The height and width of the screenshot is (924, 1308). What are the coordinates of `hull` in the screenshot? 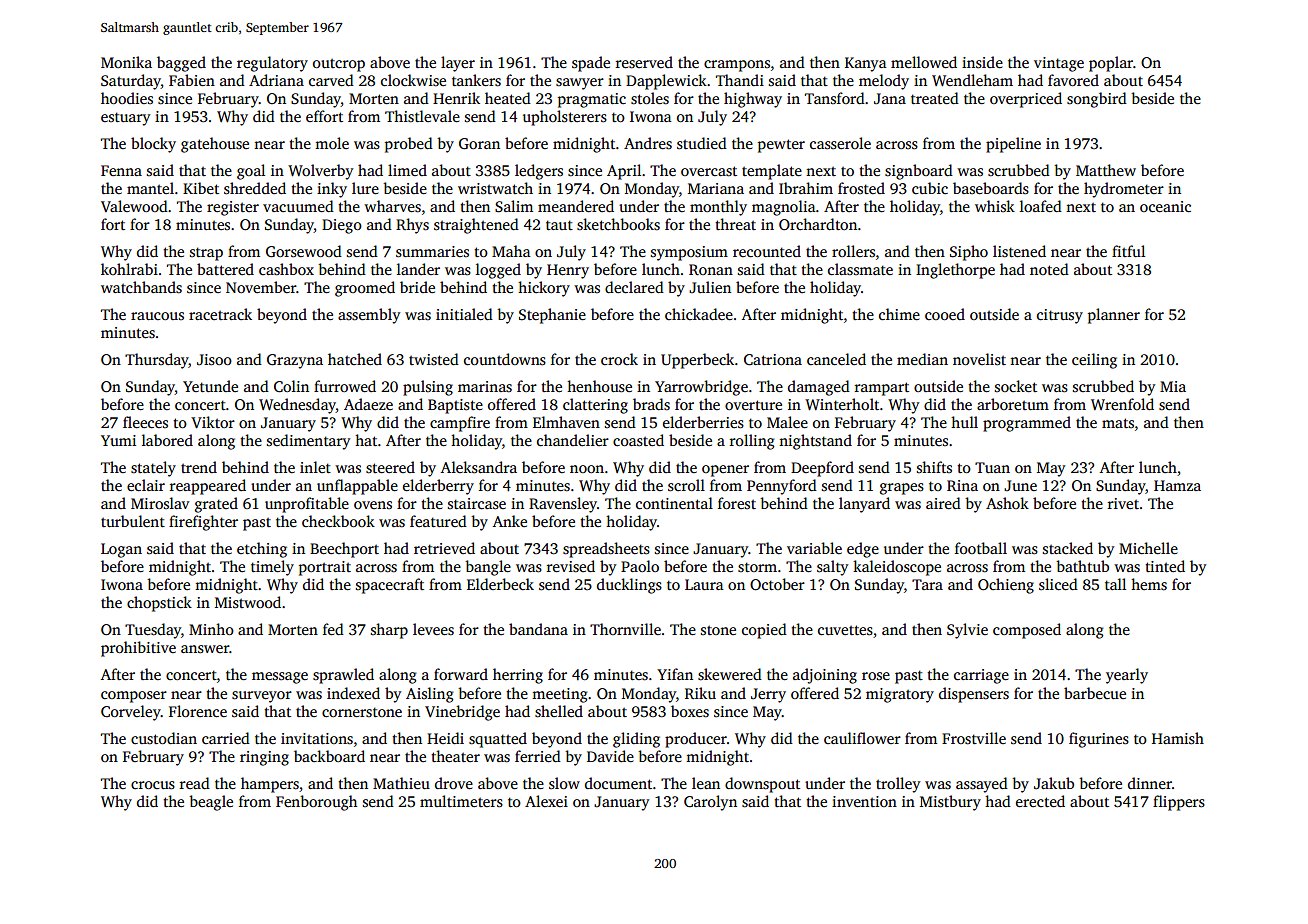 It's located at (964, 422).
